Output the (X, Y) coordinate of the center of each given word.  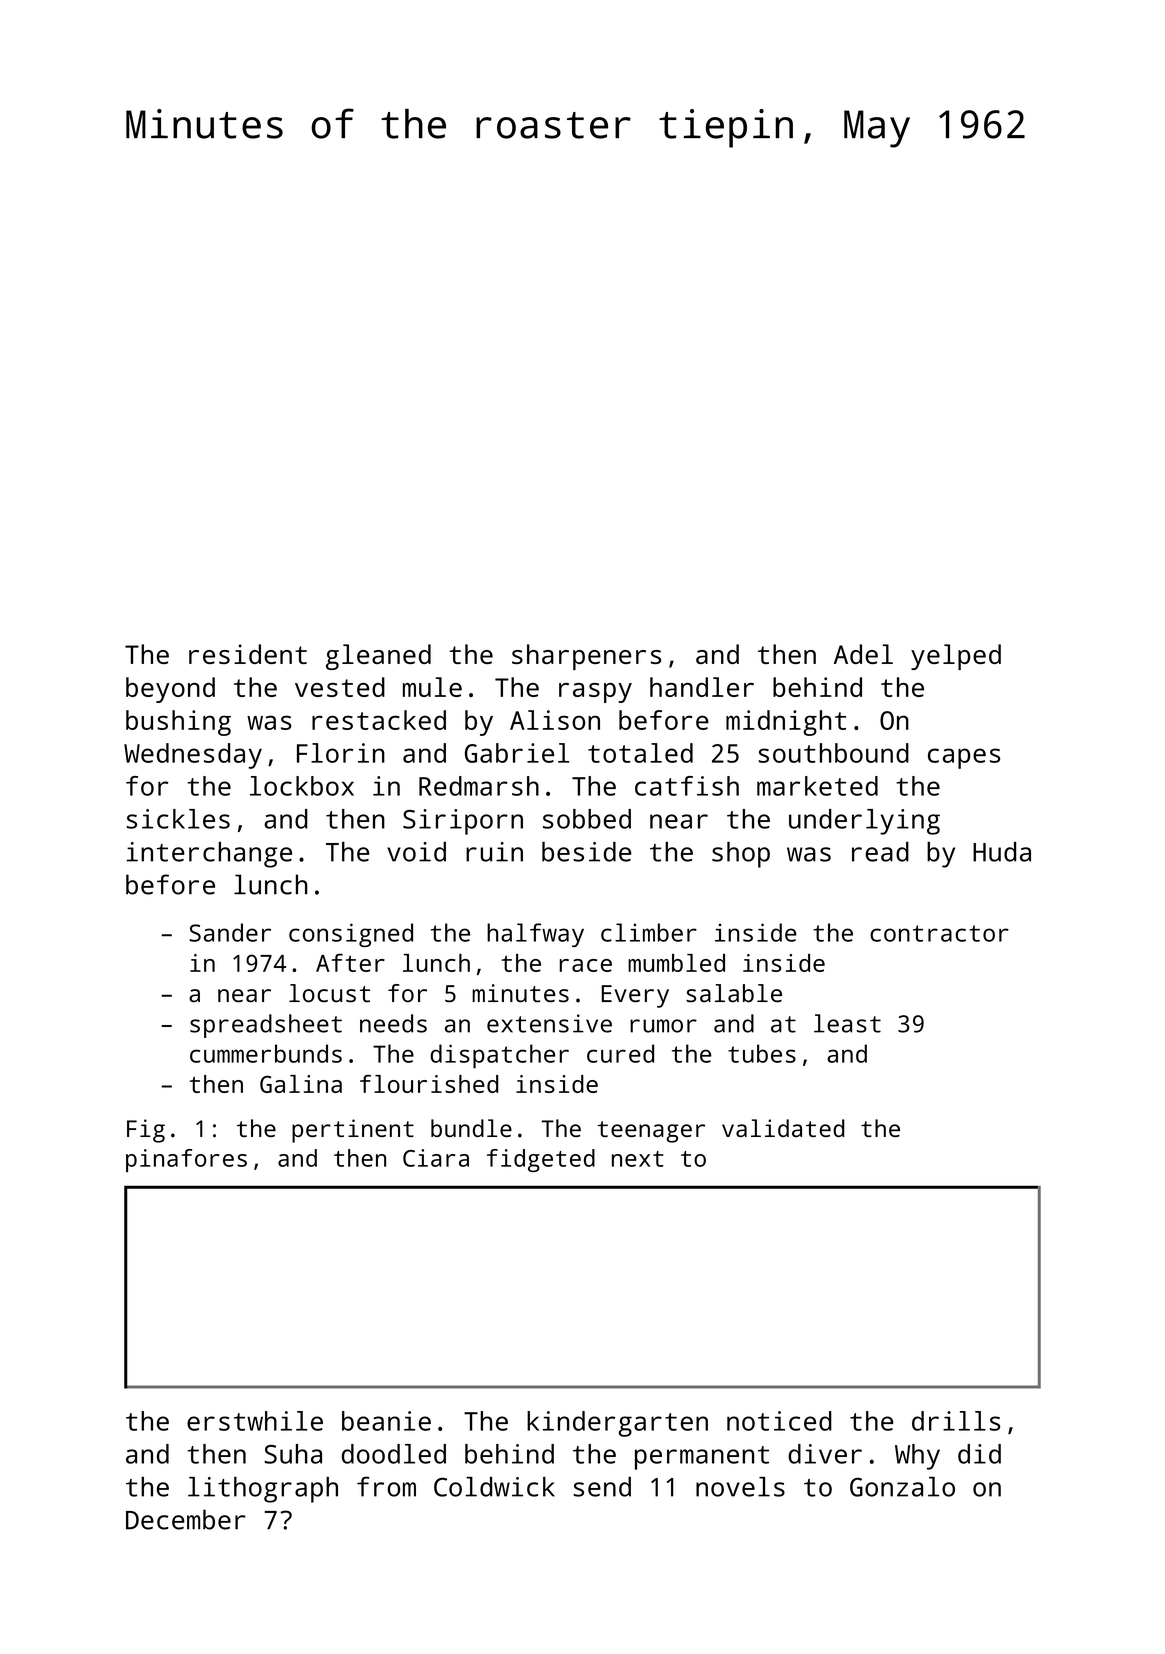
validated (783, 1128)
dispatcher (499, 1056)
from (386, 1486)
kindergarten (617, 1424)
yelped (956, 657)
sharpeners (586, 657)
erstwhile (255, 1421)
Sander (230, 932)
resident (248, 654)
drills (956, 1421)
